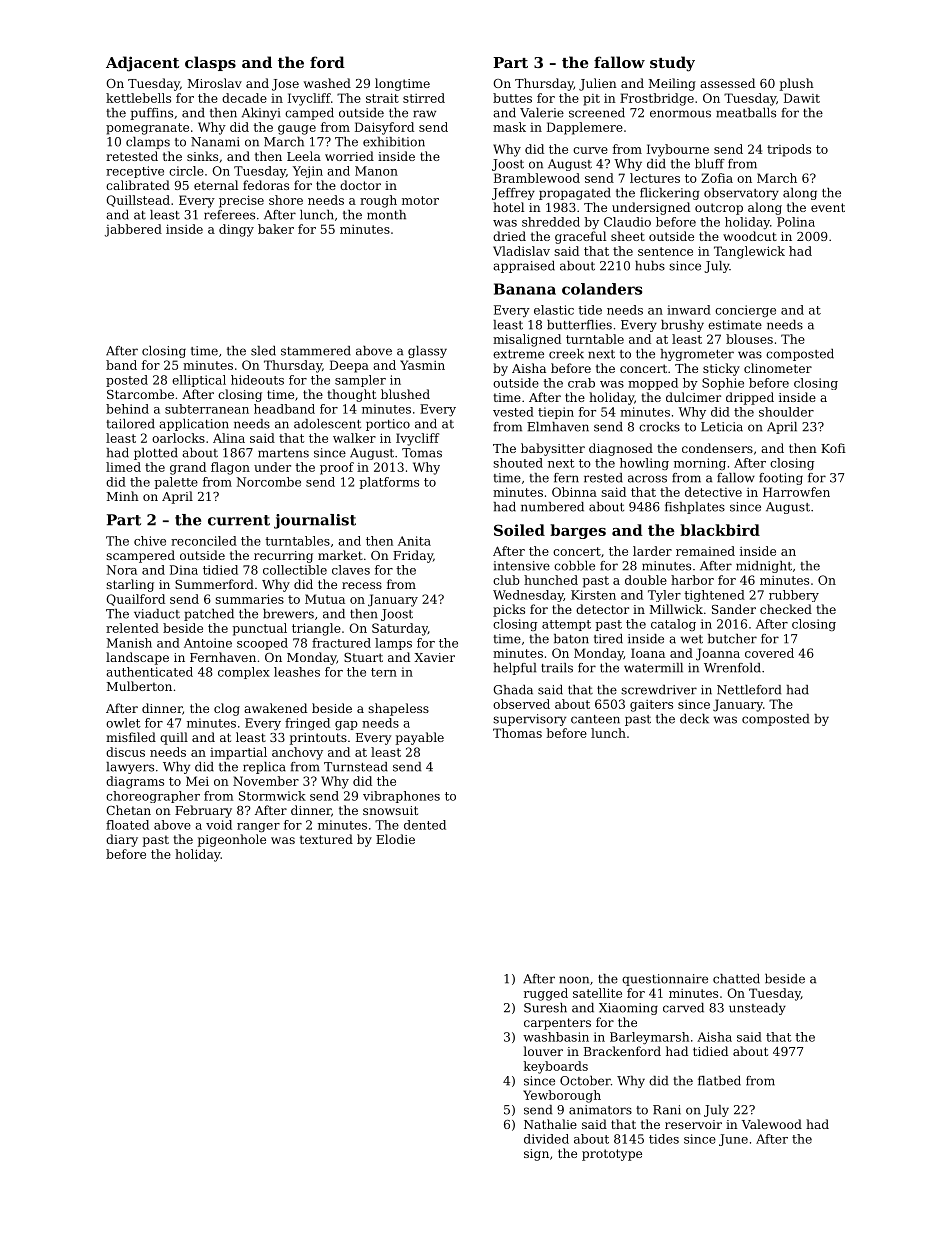  I want to click on meatballs, so click(746, 113).
